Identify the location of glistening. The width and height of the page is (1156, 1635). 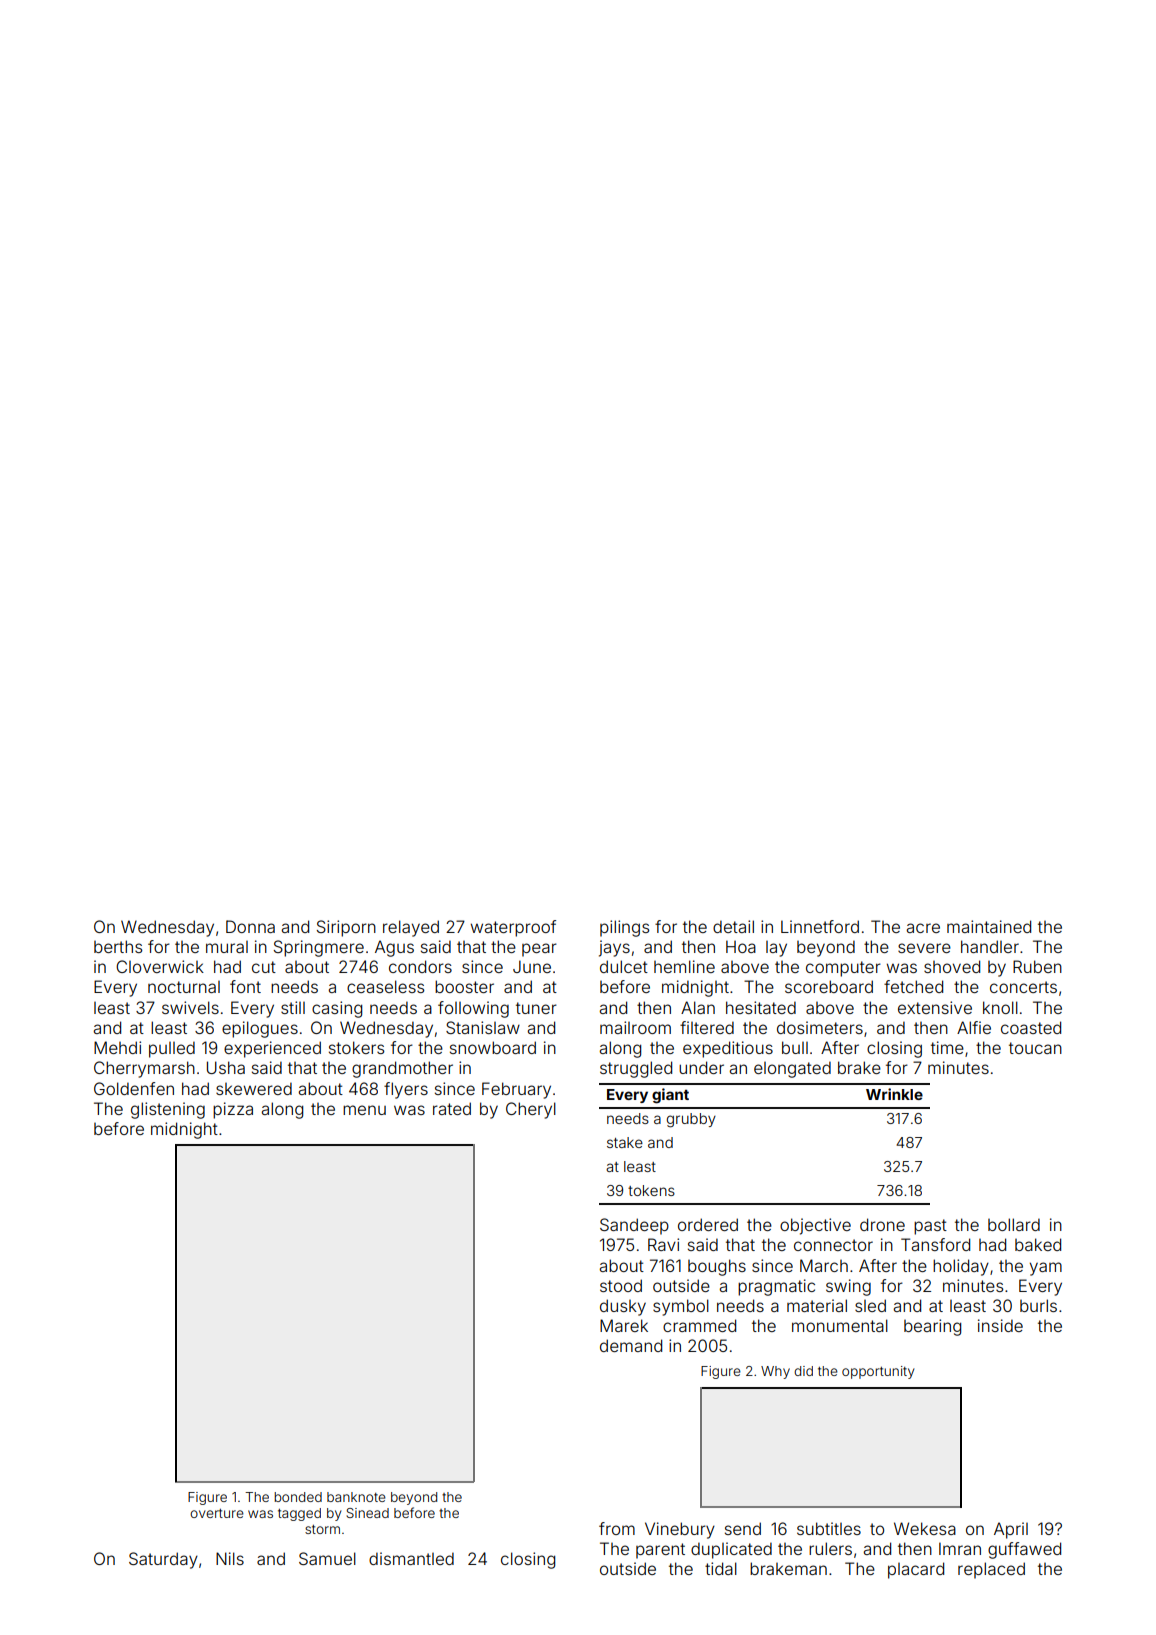
(168, 1110).
